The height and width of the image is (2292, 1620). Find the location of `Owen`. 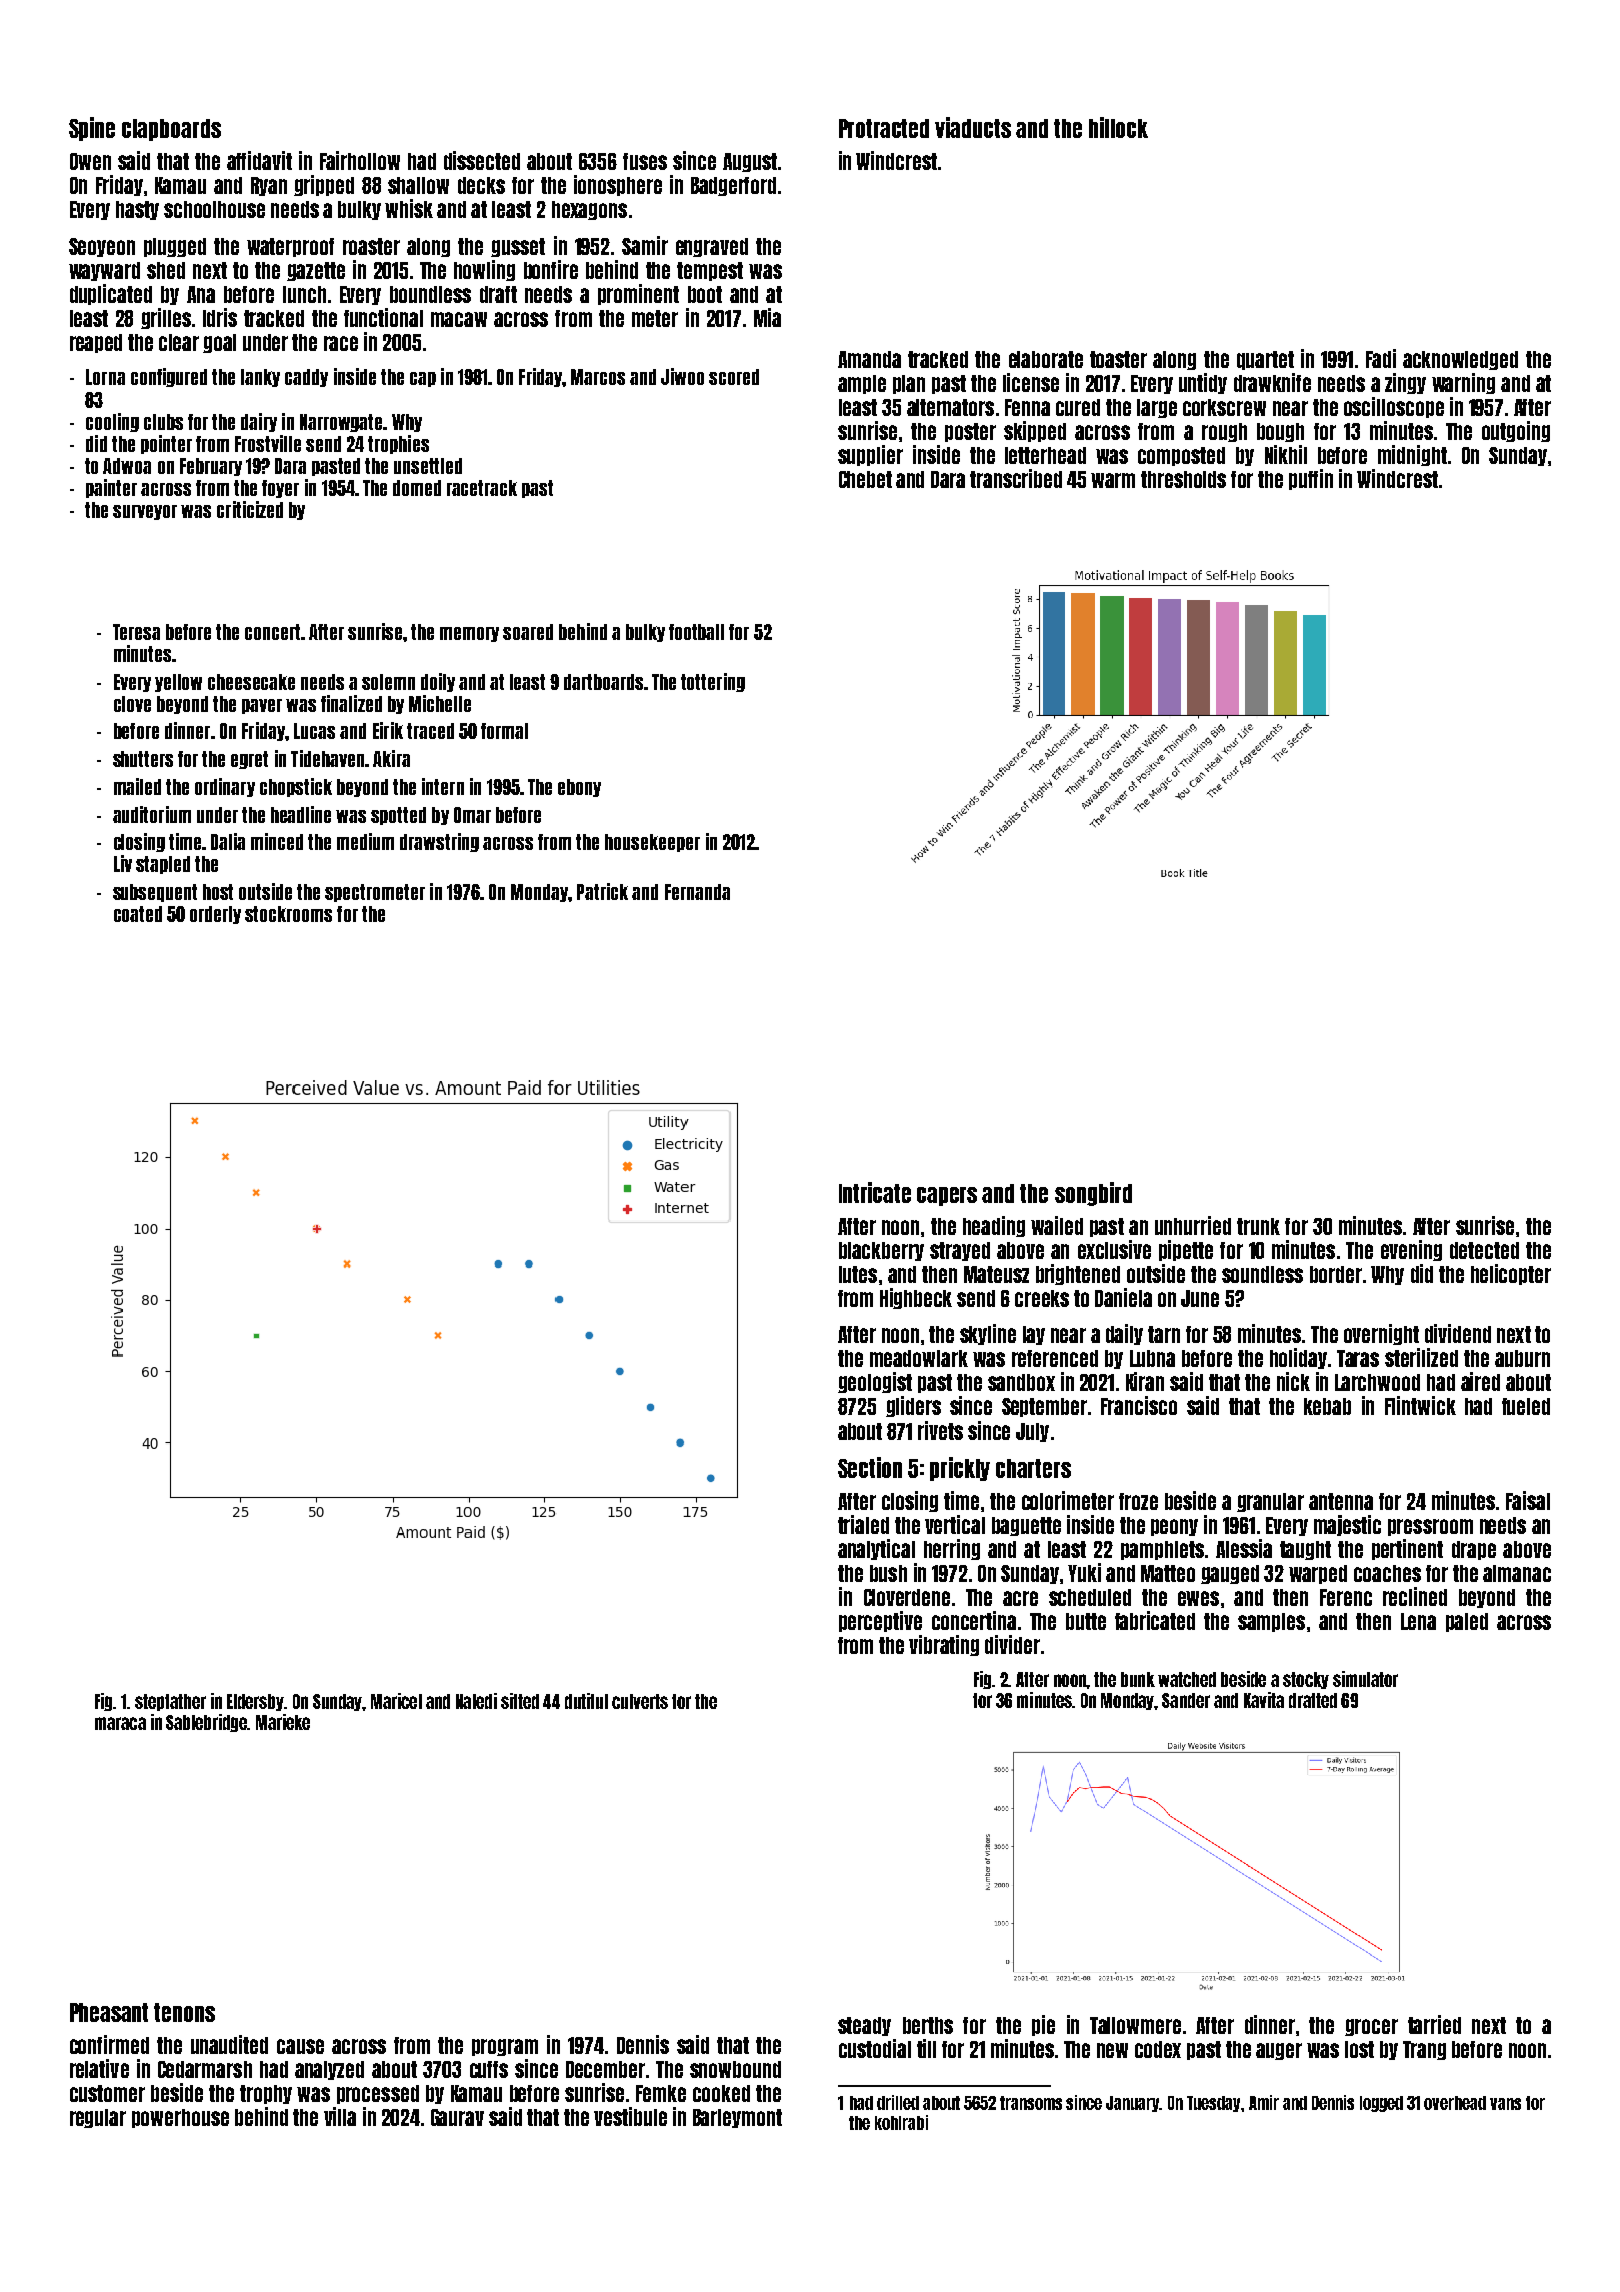

Owen is located at coordinates (90, 161).
